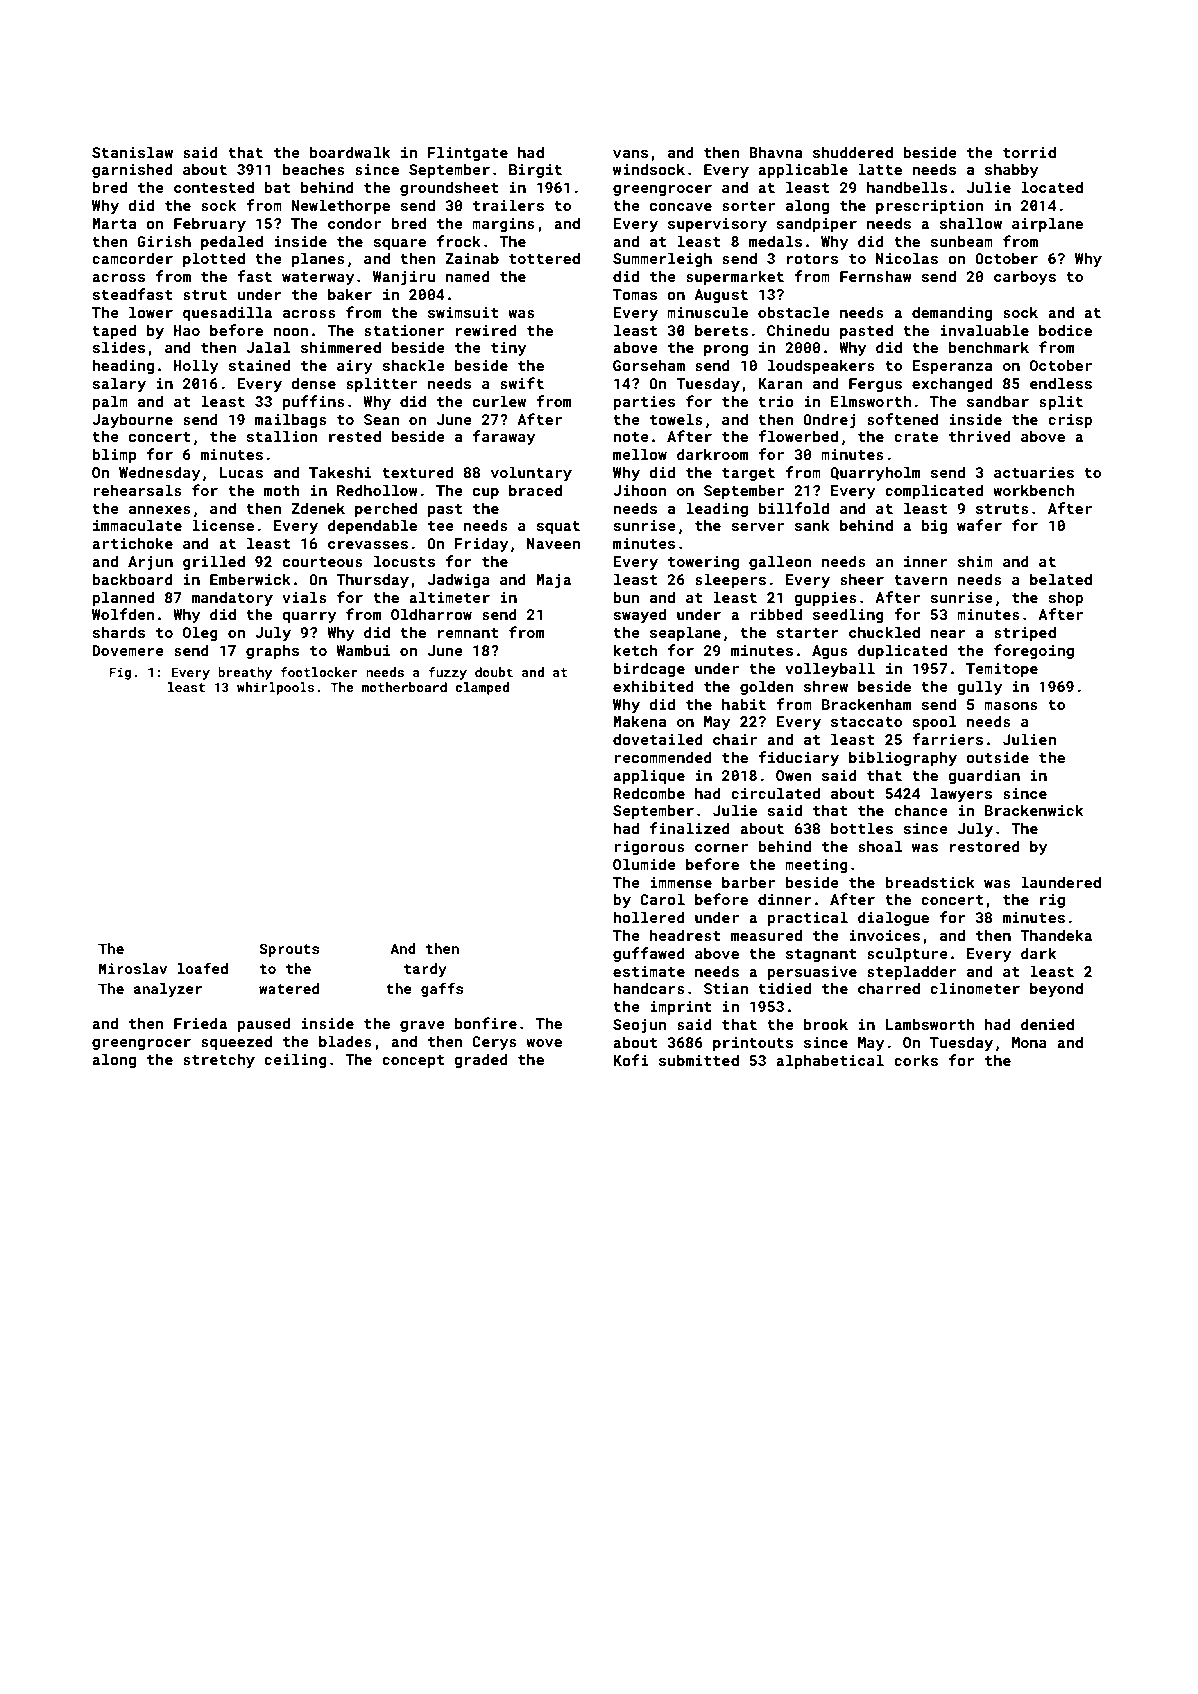  What do you see at coordinates (766, 935) in the screenshot?
I see `measured` at bounding box center [766, 935].
